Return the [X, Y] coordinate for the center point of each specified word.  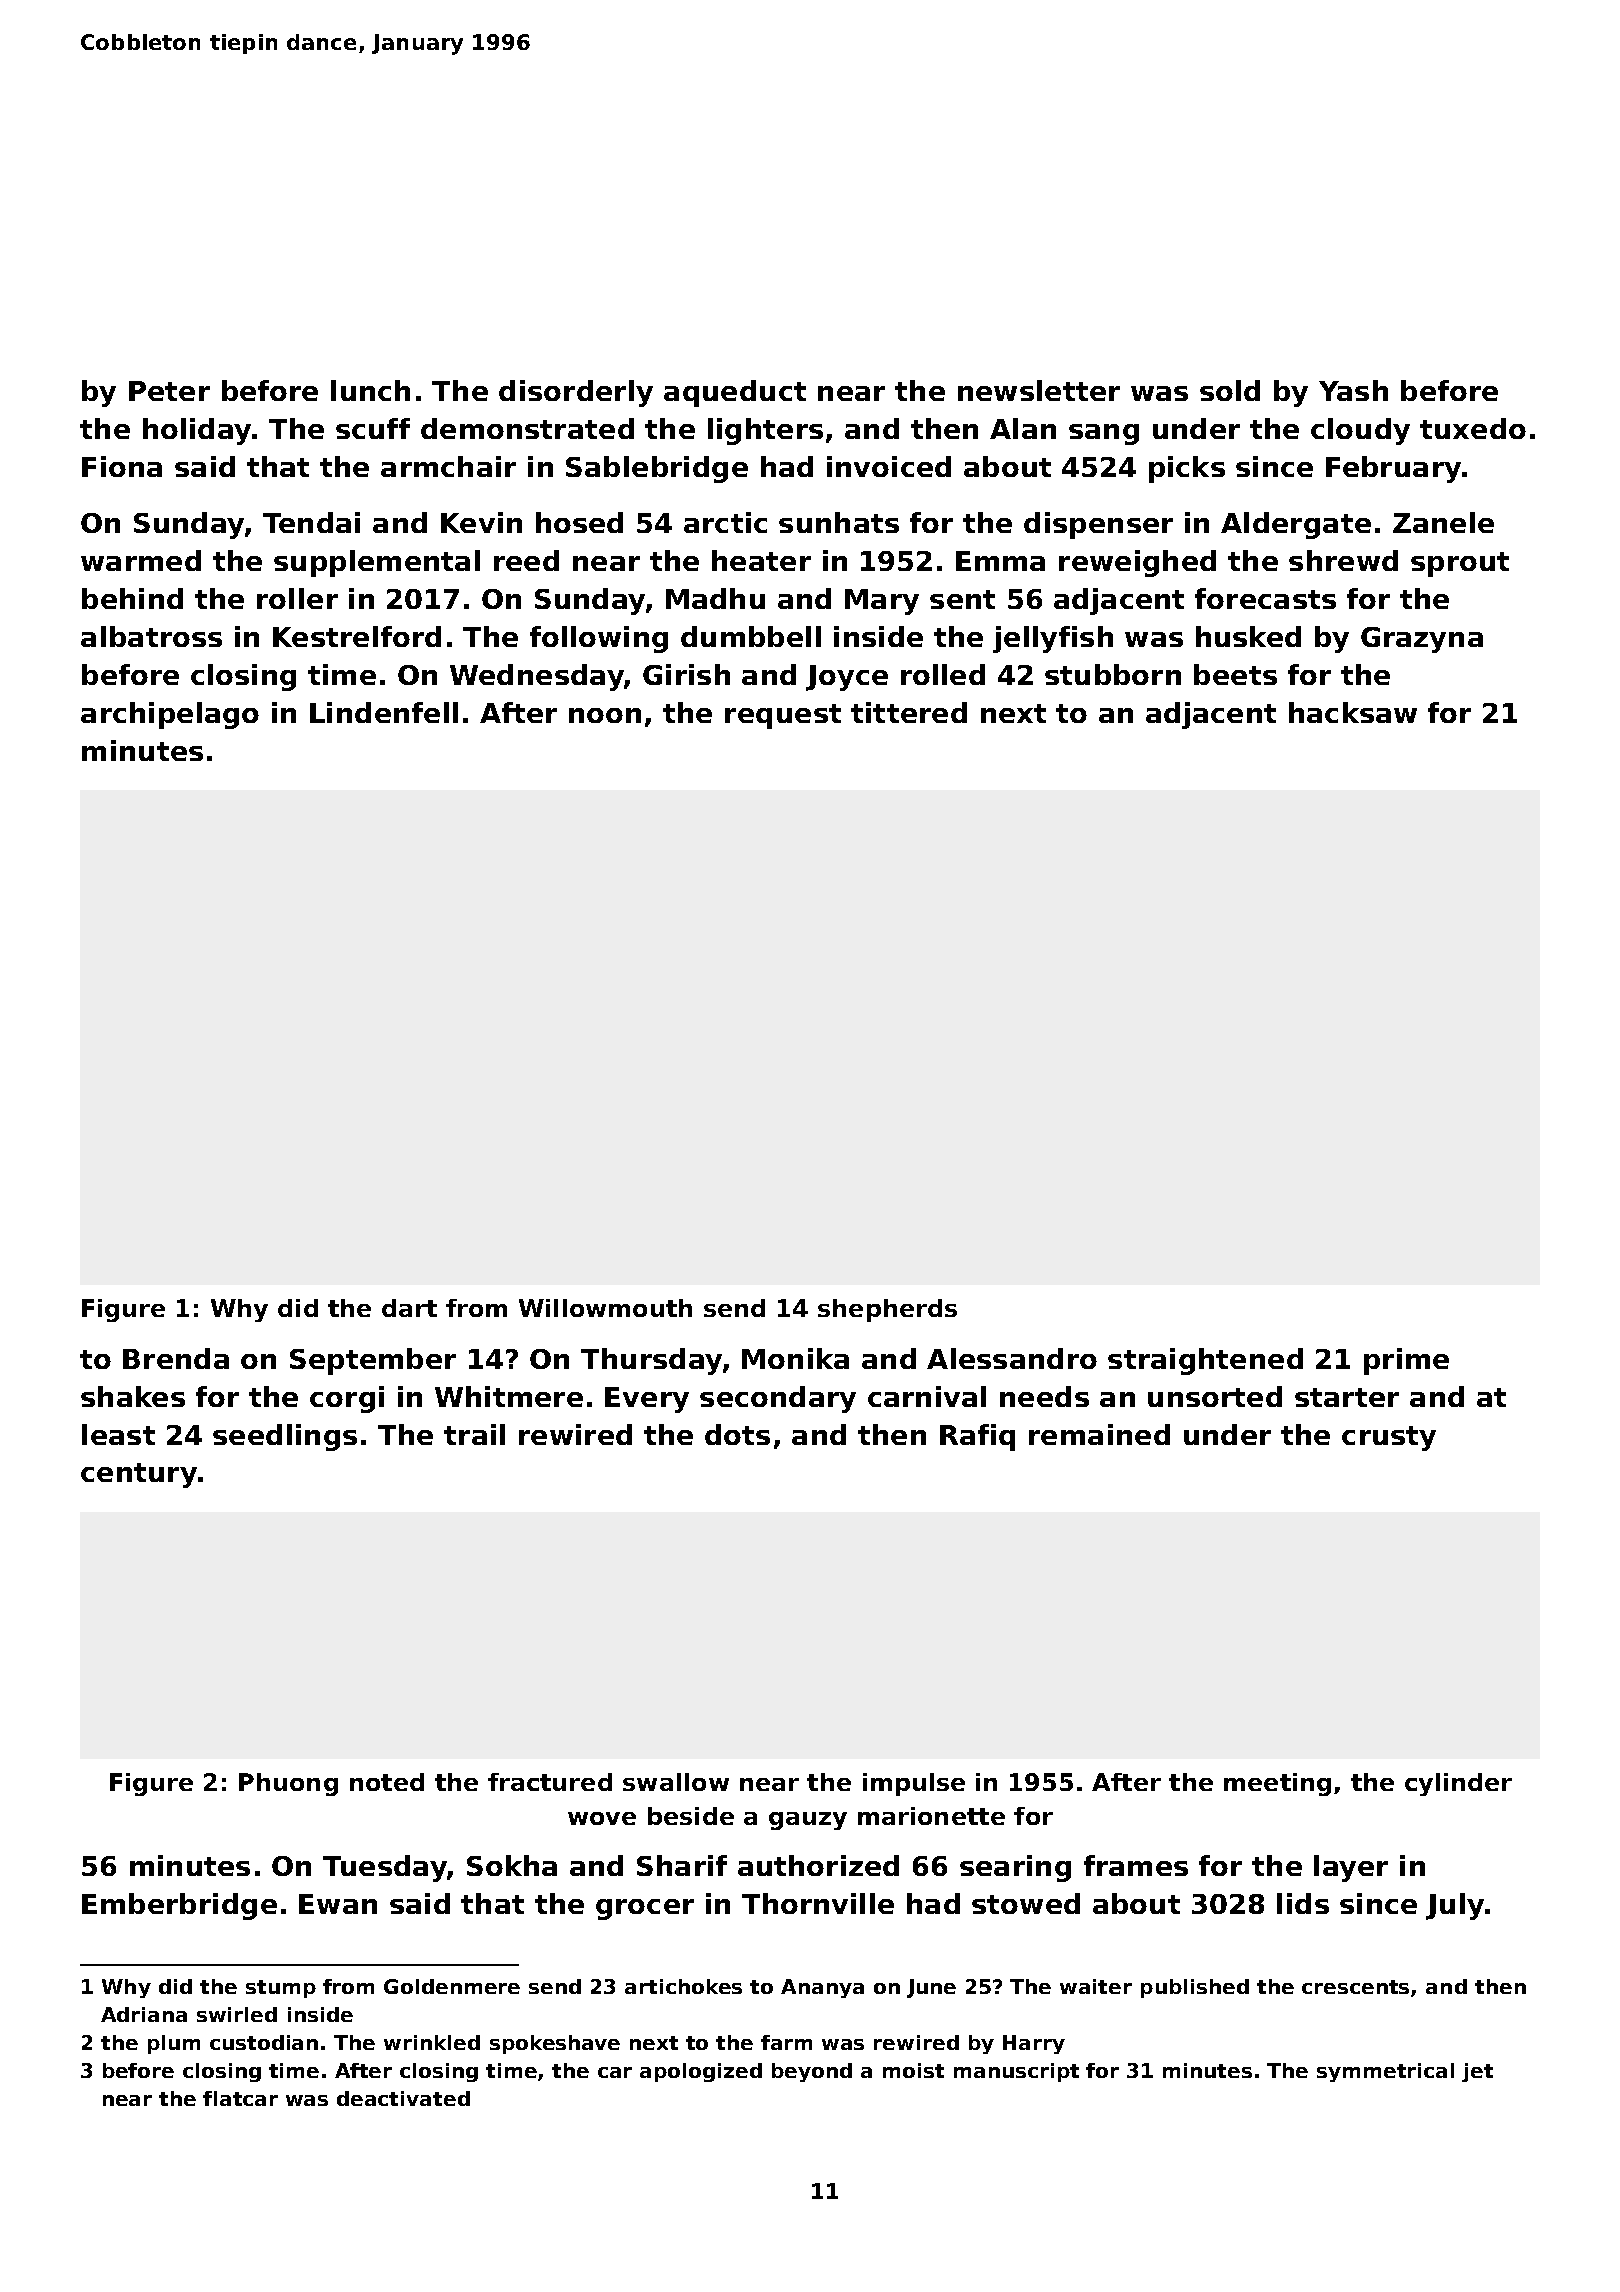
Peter [169, 391]
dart [409, 1308]
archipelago [170, 715]
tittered [909, 712]
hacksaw [1353, 712]
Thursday [651, 1361]
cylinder [1458, 1784]
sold [1230, 390]
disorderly [576, 393]
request [783, 716]
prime [1406, 1361]
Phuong [288, 1784]
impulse [914, 1784]
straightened [1205, 1361]
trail [474, 1434]
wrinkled [432, 2042]
